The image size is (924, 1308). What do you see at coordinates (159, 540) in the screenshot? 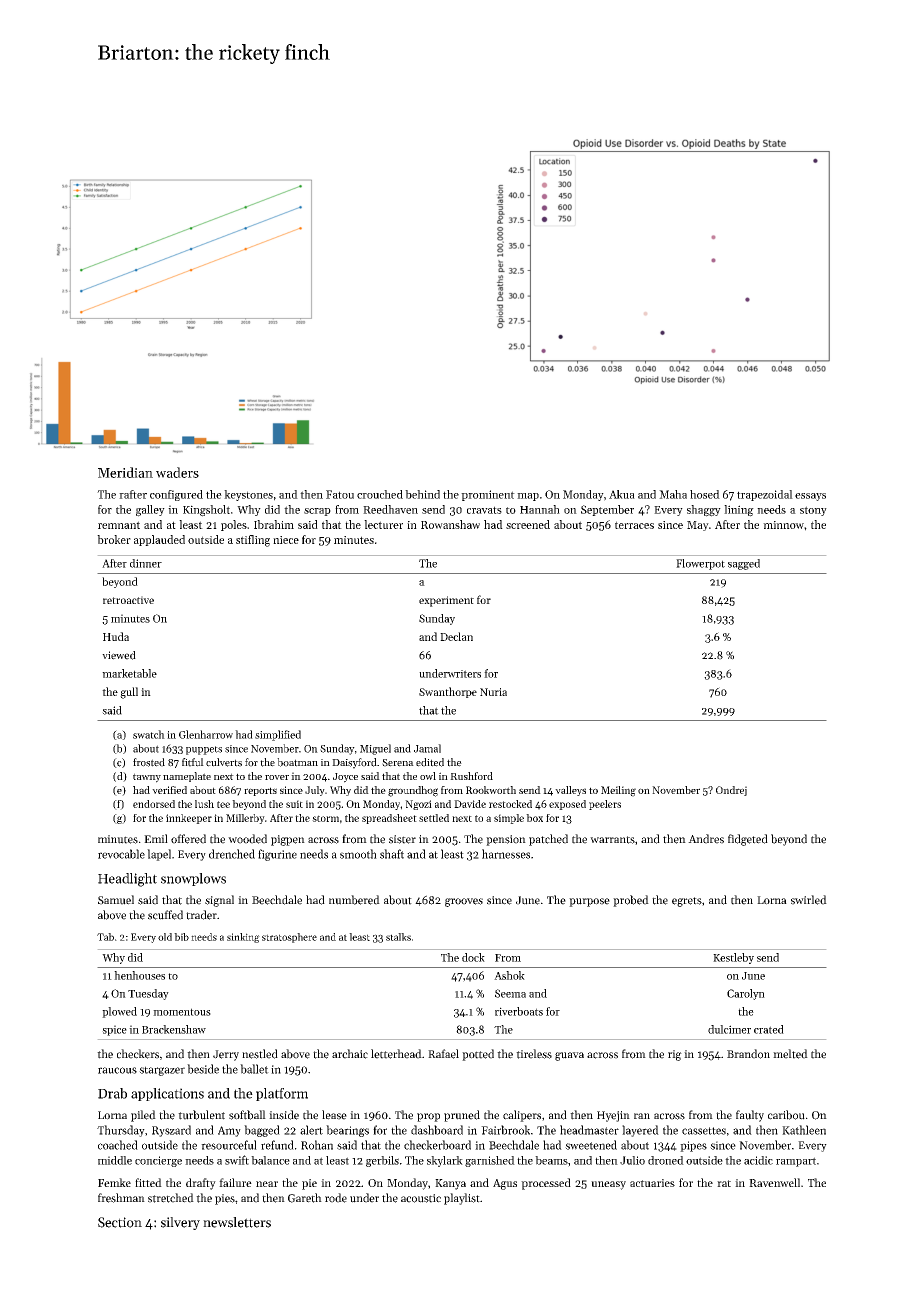
I see `applauded` at bounding box center [159, 540].
